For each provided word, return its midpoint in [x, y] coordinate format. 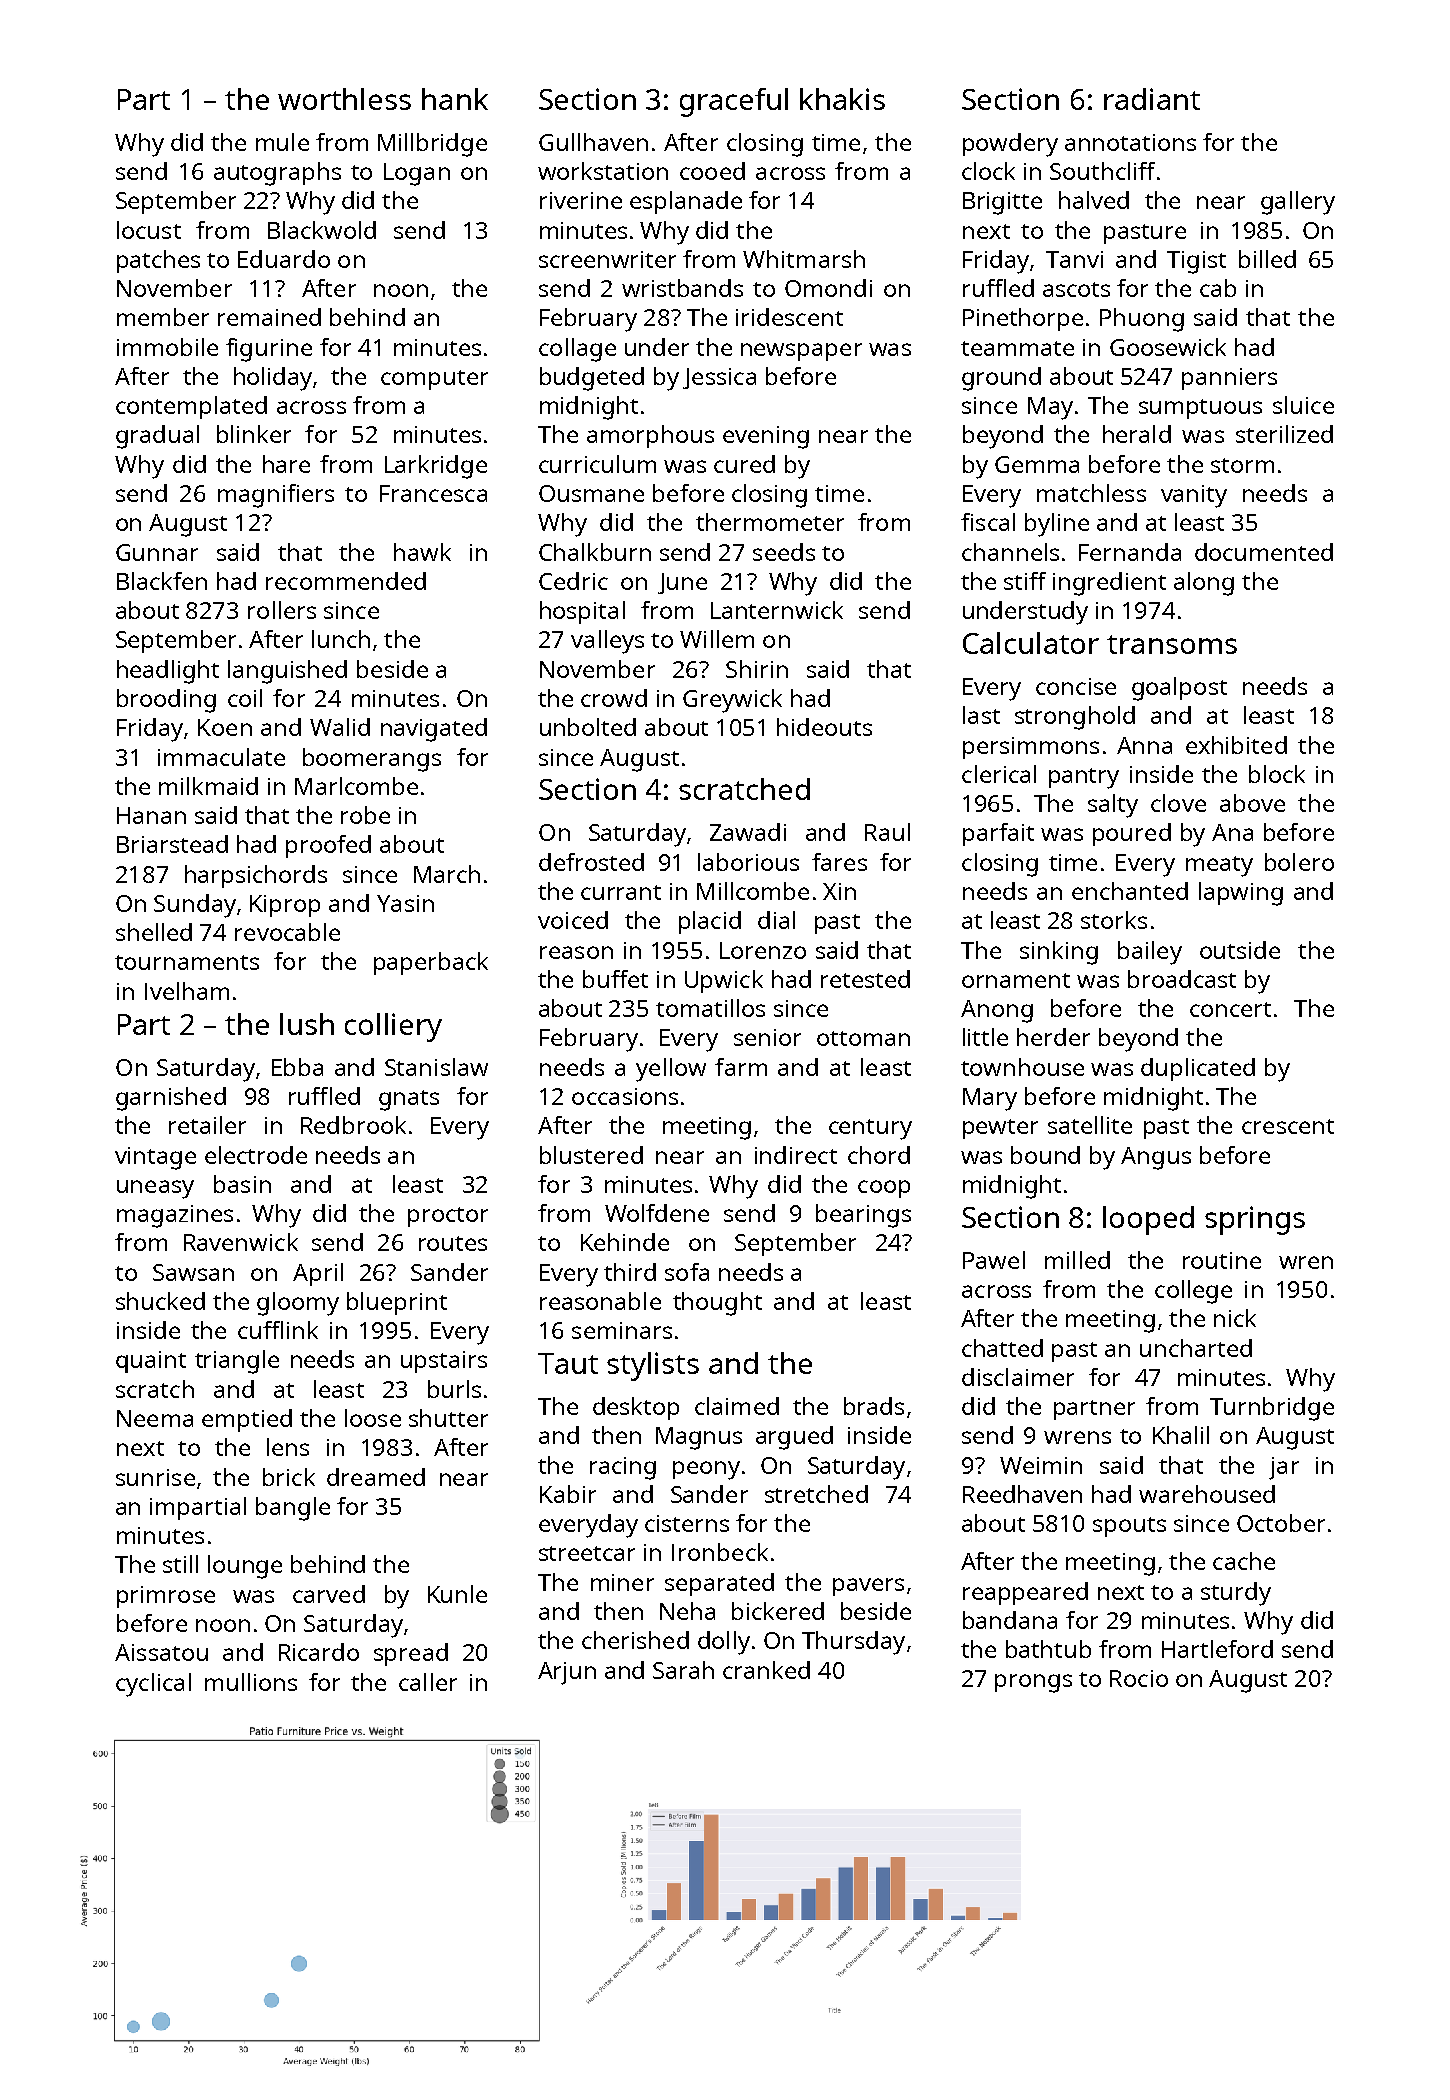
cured [744, 464]
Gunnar [157, 552]
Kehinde [625, 1242]
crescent [1288, 1126]
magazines [175, 1216]
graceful [734, 102]
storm [1242, 465]
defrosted [591, 862]
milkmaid [208, 786]
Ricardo [319, 1652]
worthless [344, 99]
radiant [1152, 99]
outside [1240, 950]
